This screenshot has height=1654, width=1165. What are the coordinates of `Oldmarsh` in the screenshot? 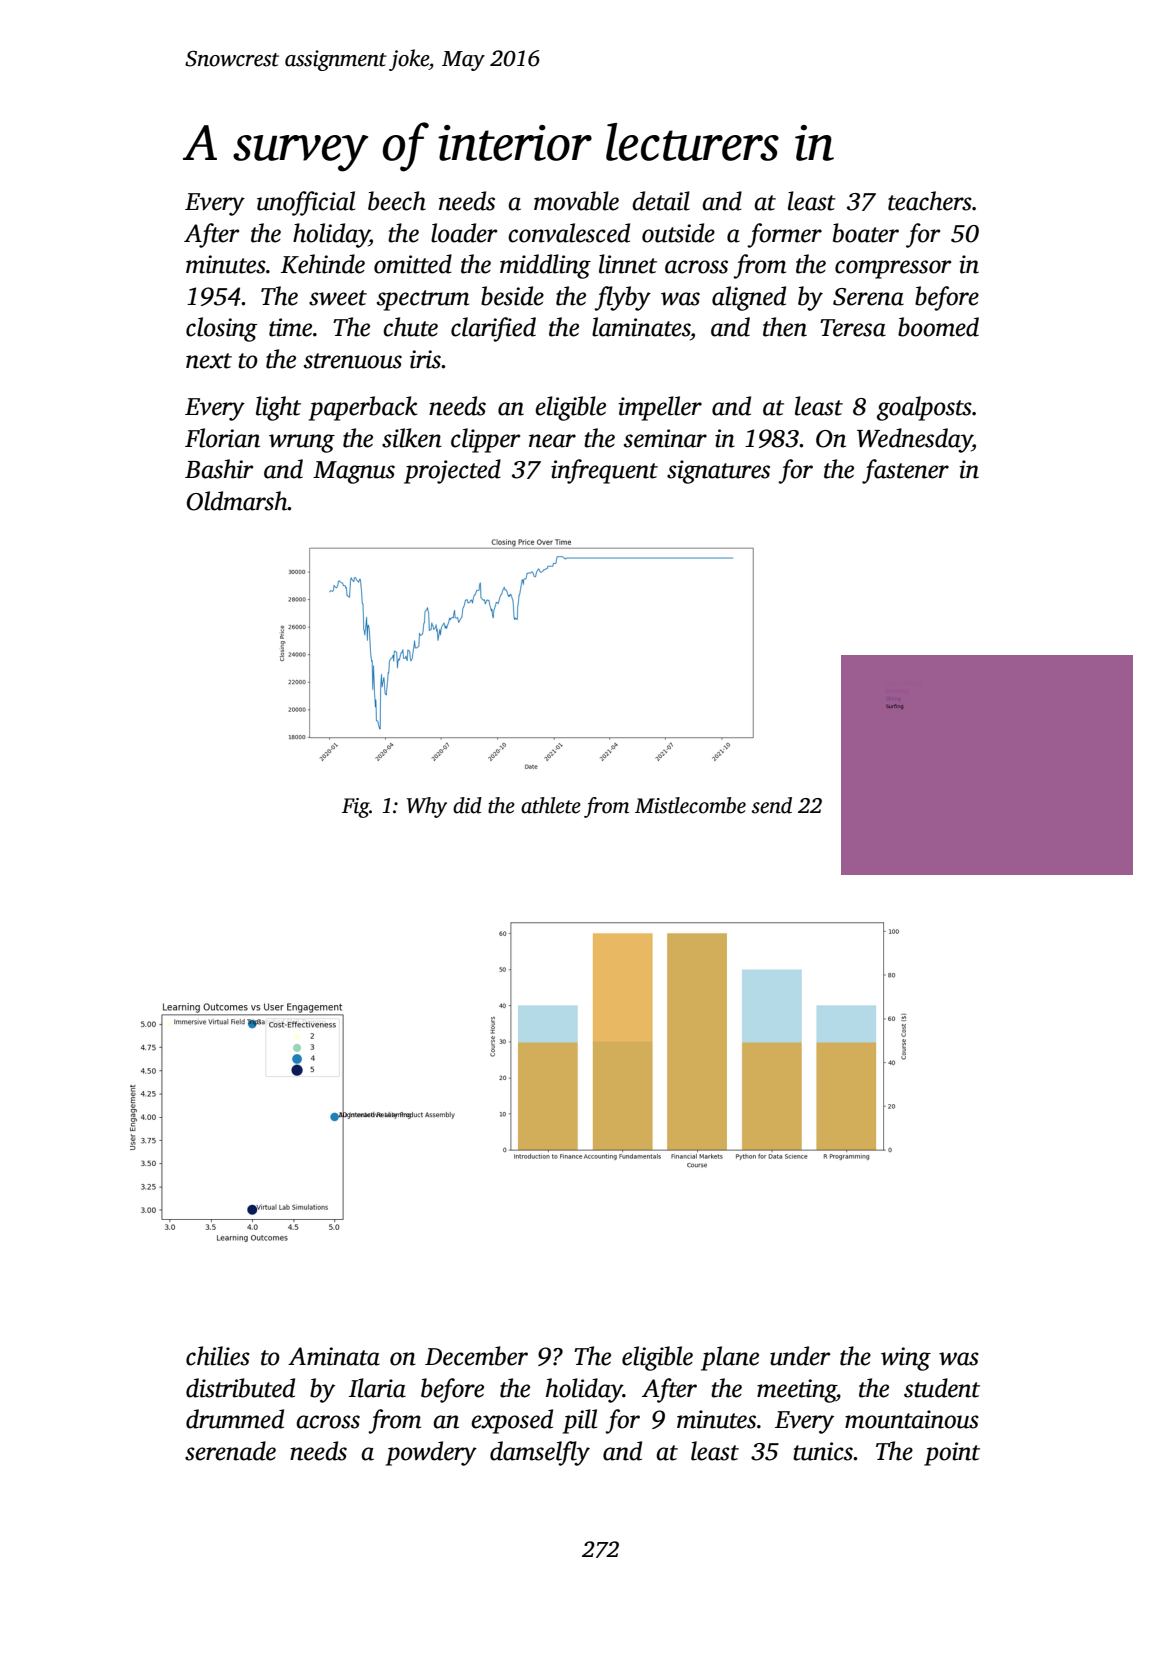 It's located at (237, 501).
